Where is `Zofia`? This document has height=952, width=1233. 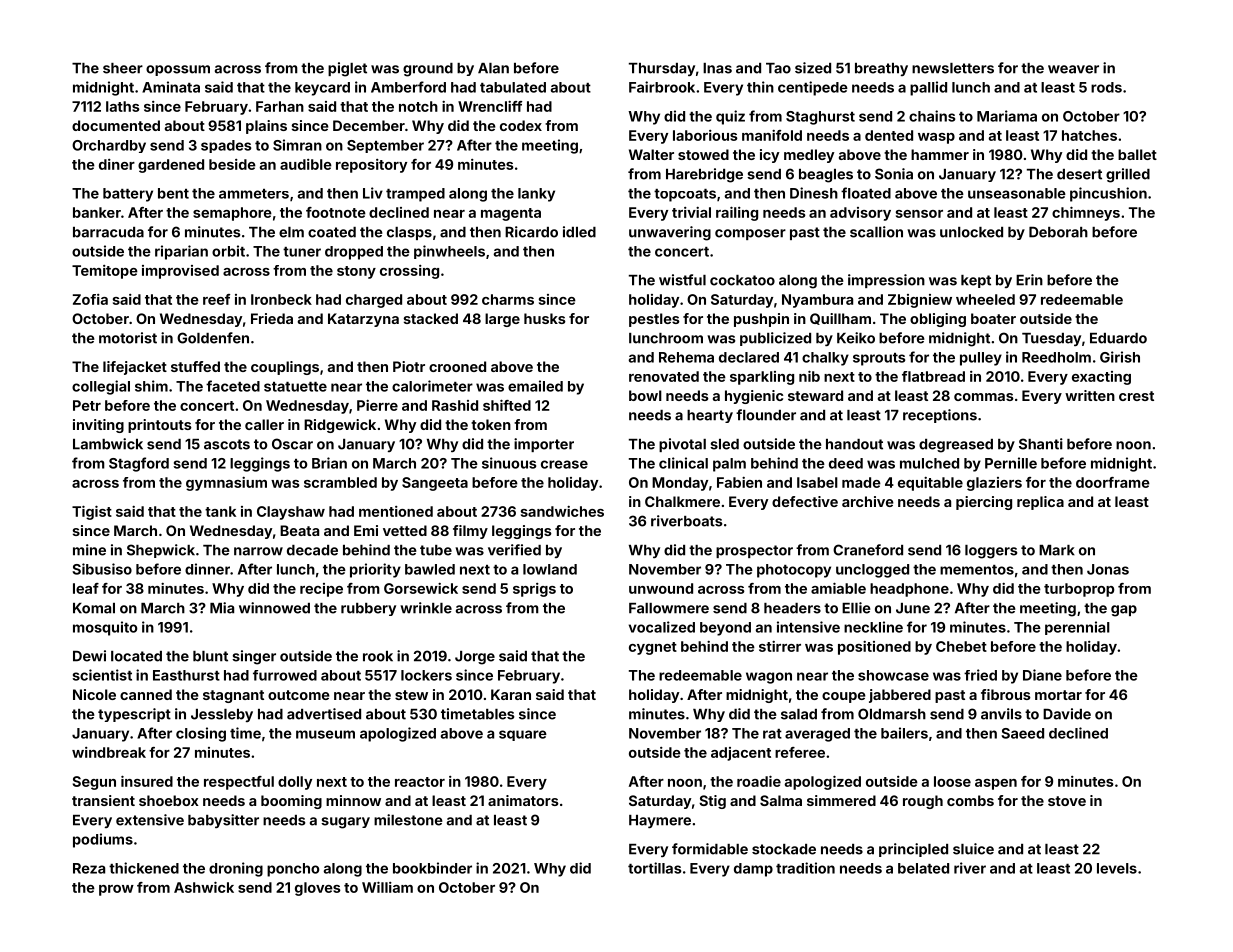
Zofia is located at coordinates (90, 299).
